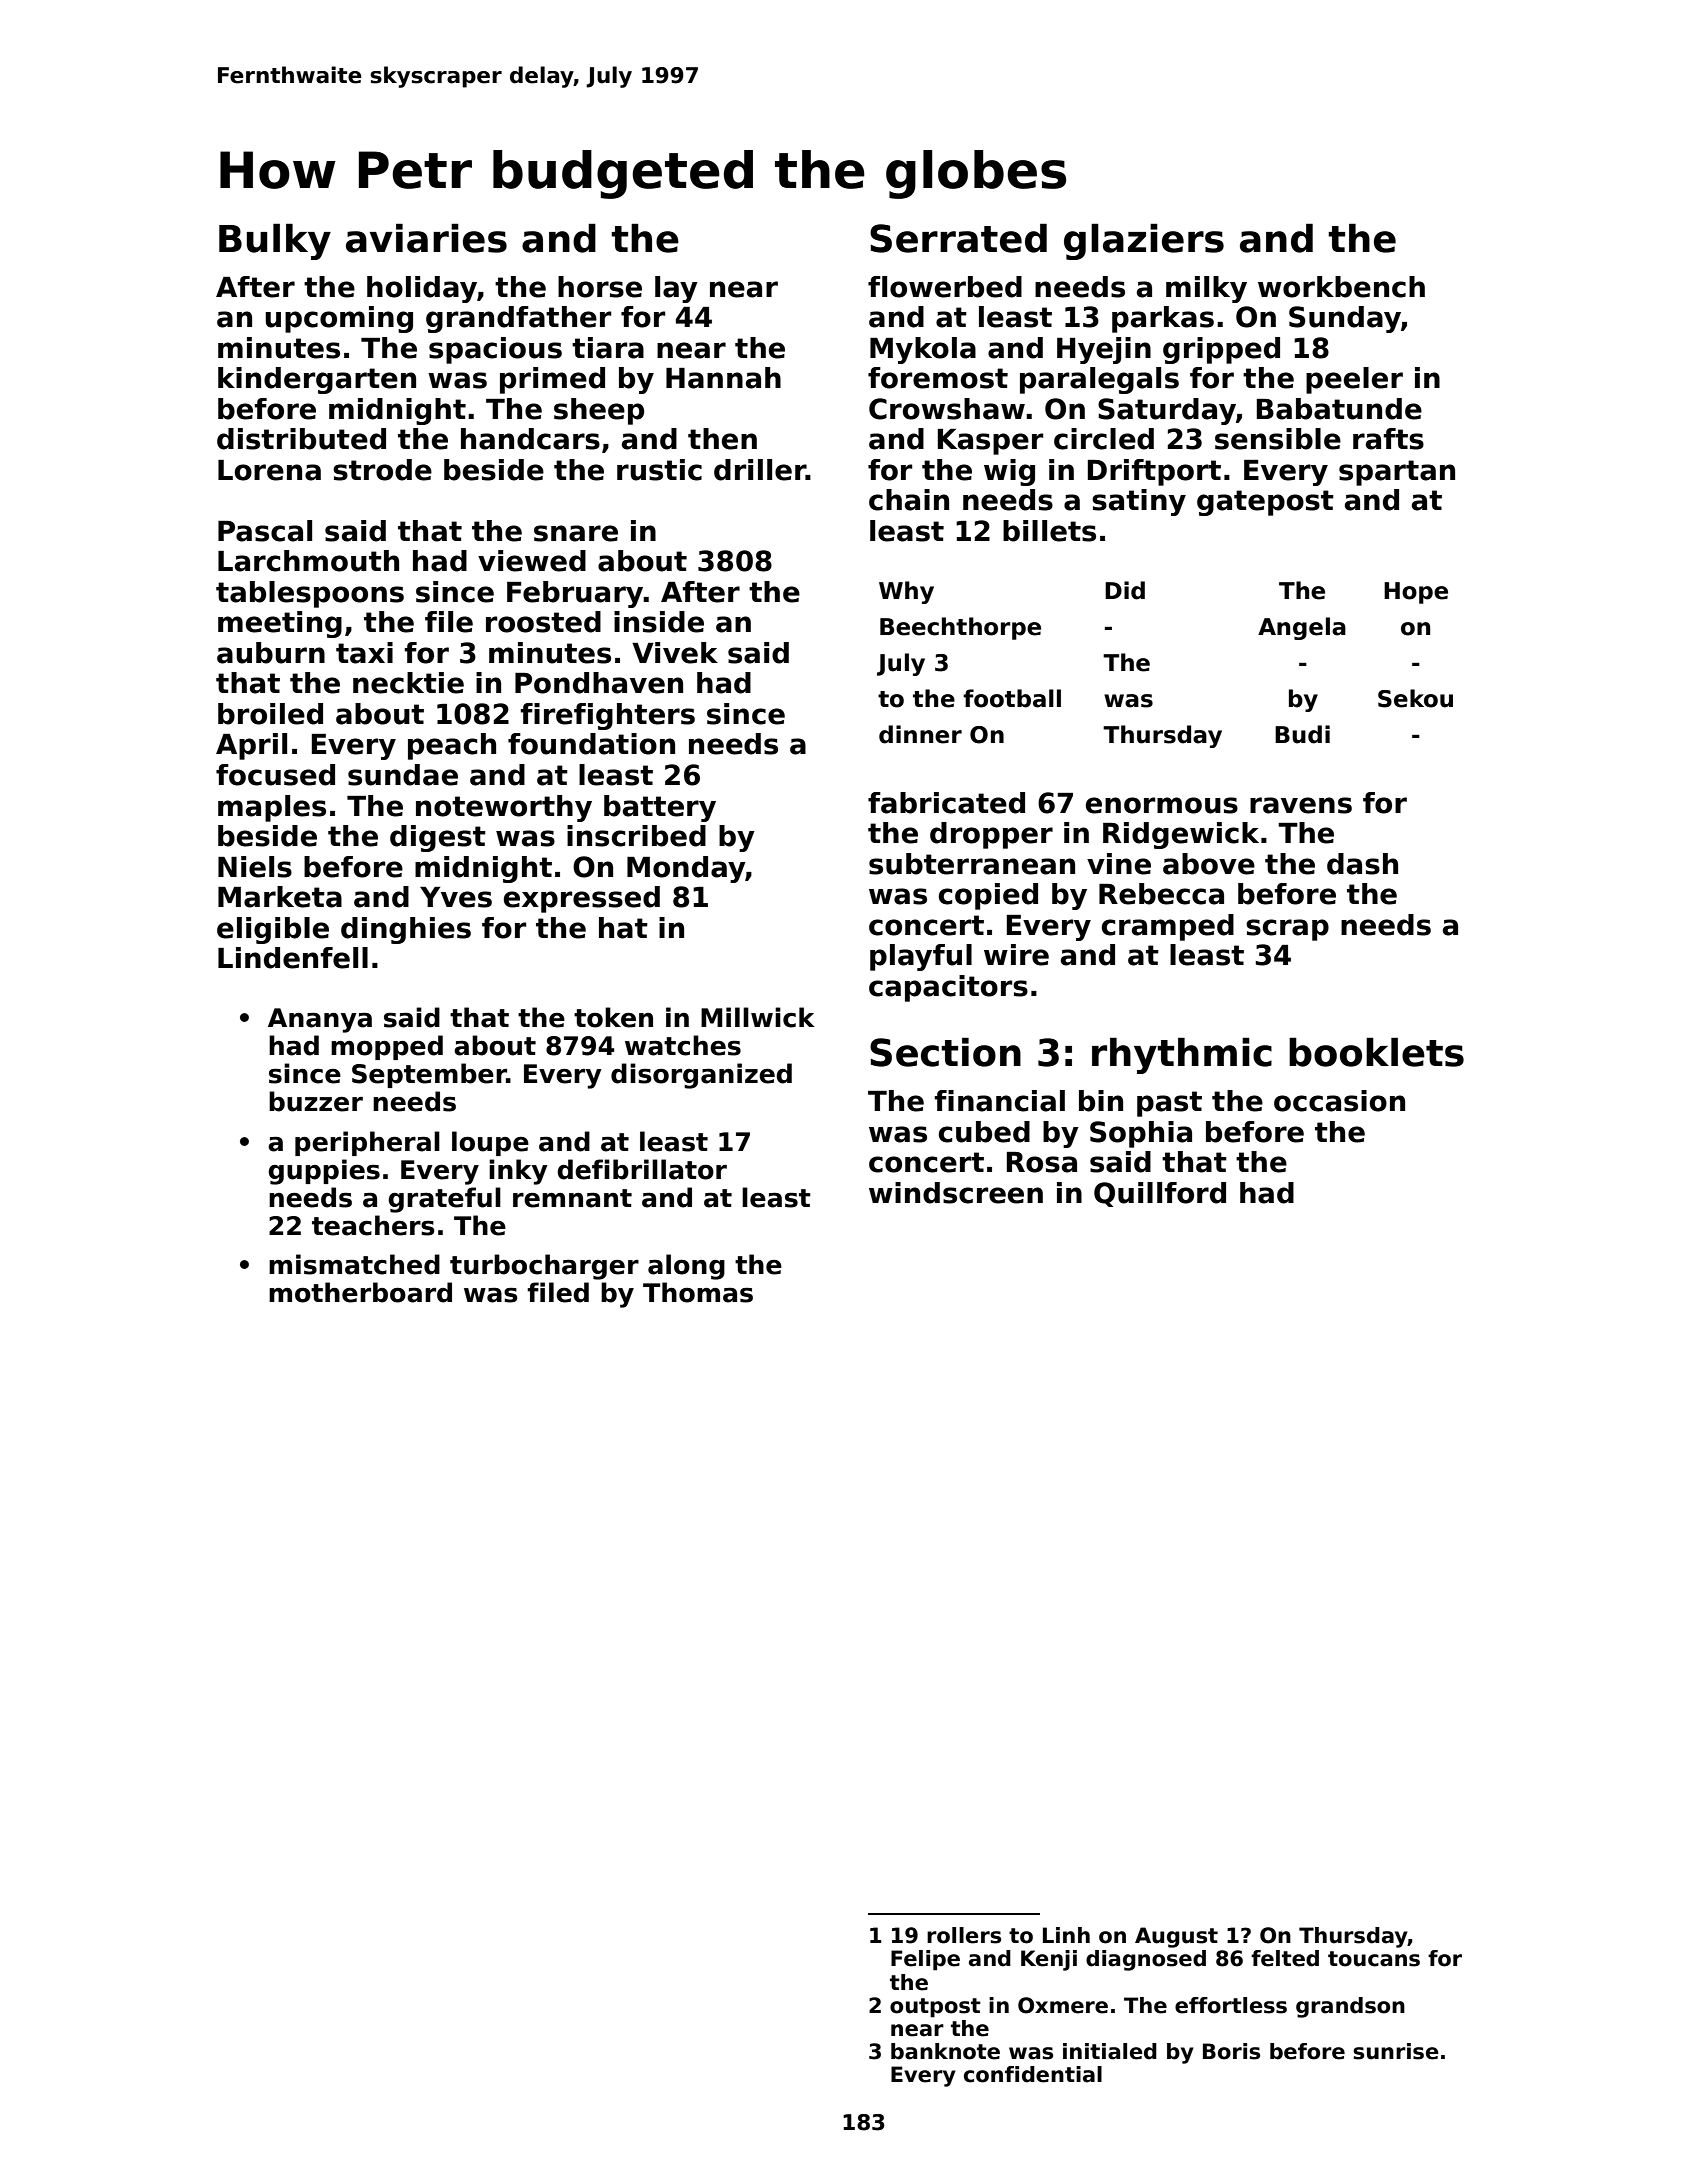 This page has height=2178, width=1683. I want to click on Serrated, so click(958, 238).
